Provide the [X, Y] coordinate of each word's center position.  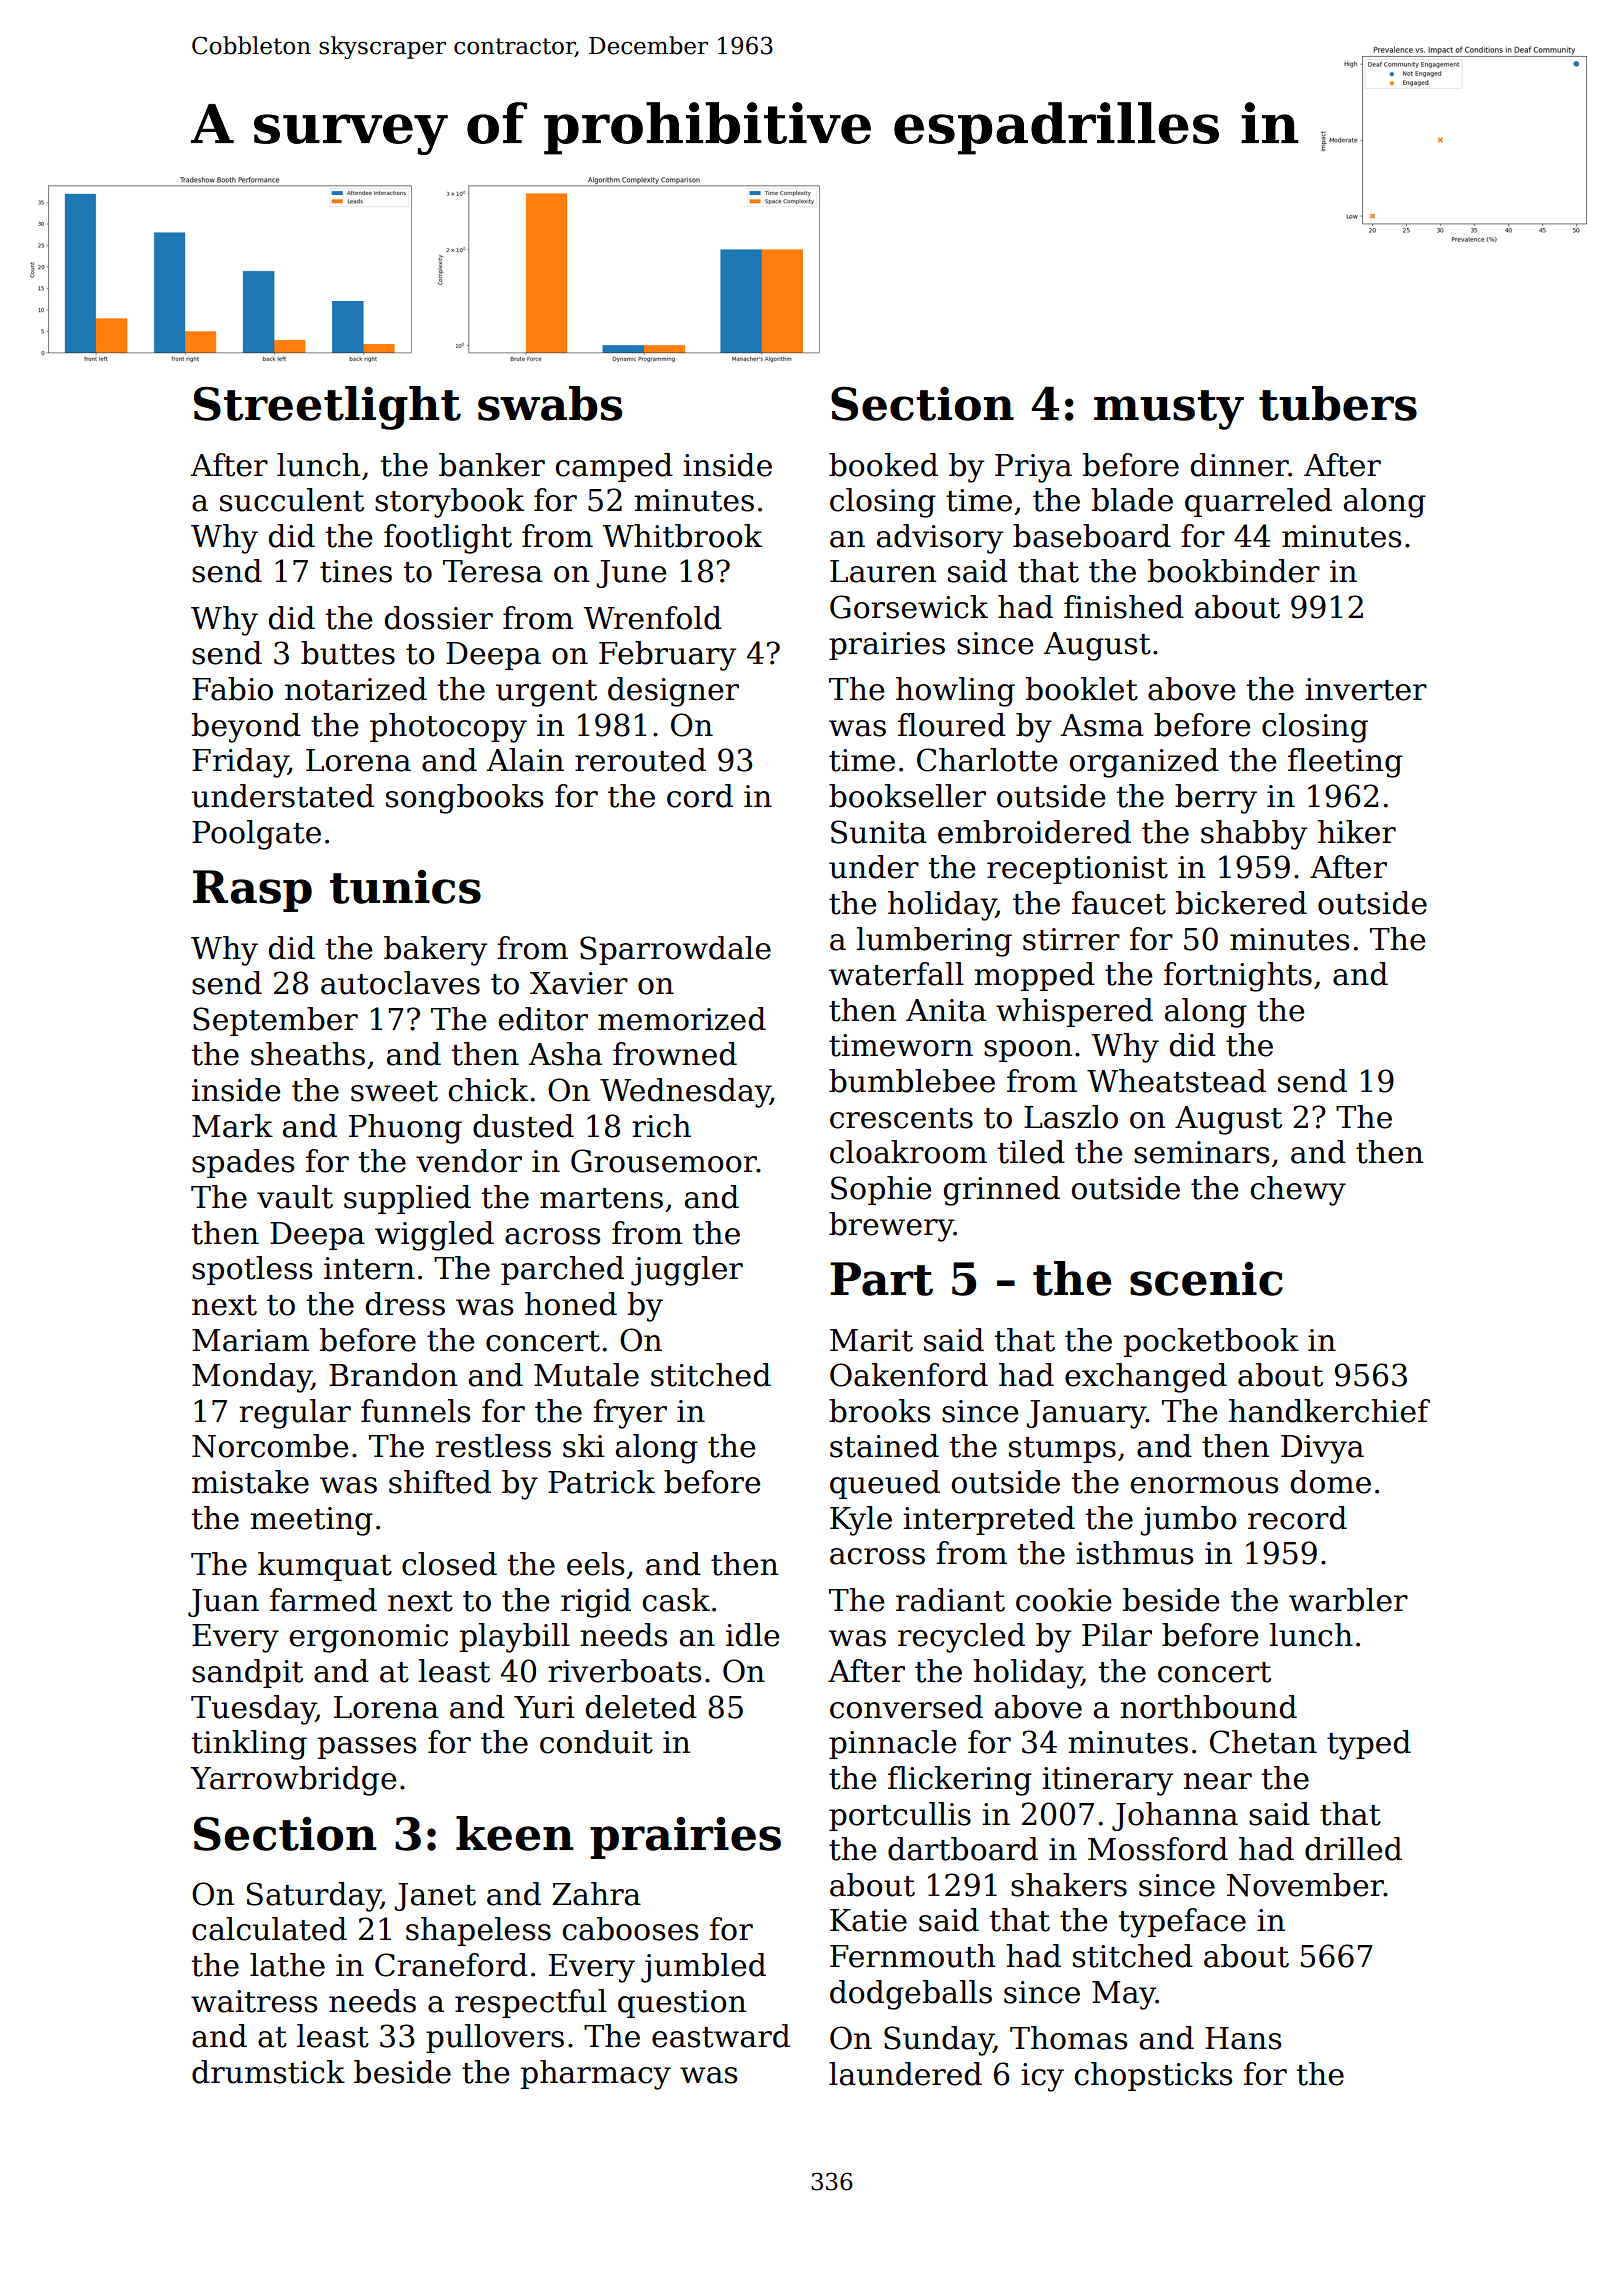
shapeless [478, 1931]
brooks [879, 1411]
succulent [292, 500]
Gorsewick [909, 607]
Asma [1102, 725]
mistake [250, 1482]
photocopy [448, 728]
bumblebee [912, 1081]
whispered [1074, 1012]
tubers [1338, 403]
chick [488, 1090]
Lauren [883, 571]
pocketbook [1211, 1342]
